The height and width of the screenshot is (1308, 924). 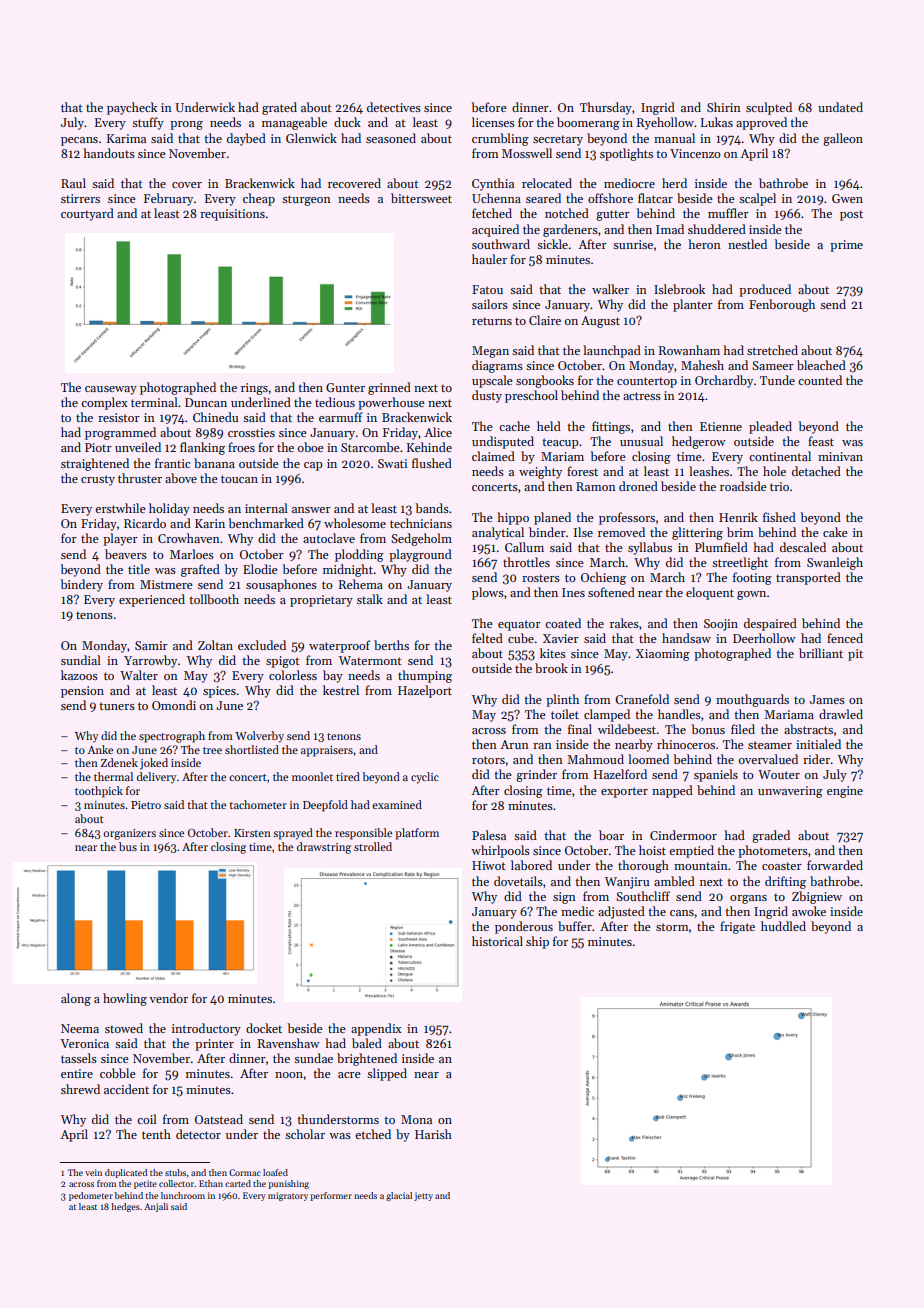 What do you see at coordinates (345, 387) in the screenshot?
I see `Gunter` at bounding box center [345, 387].
